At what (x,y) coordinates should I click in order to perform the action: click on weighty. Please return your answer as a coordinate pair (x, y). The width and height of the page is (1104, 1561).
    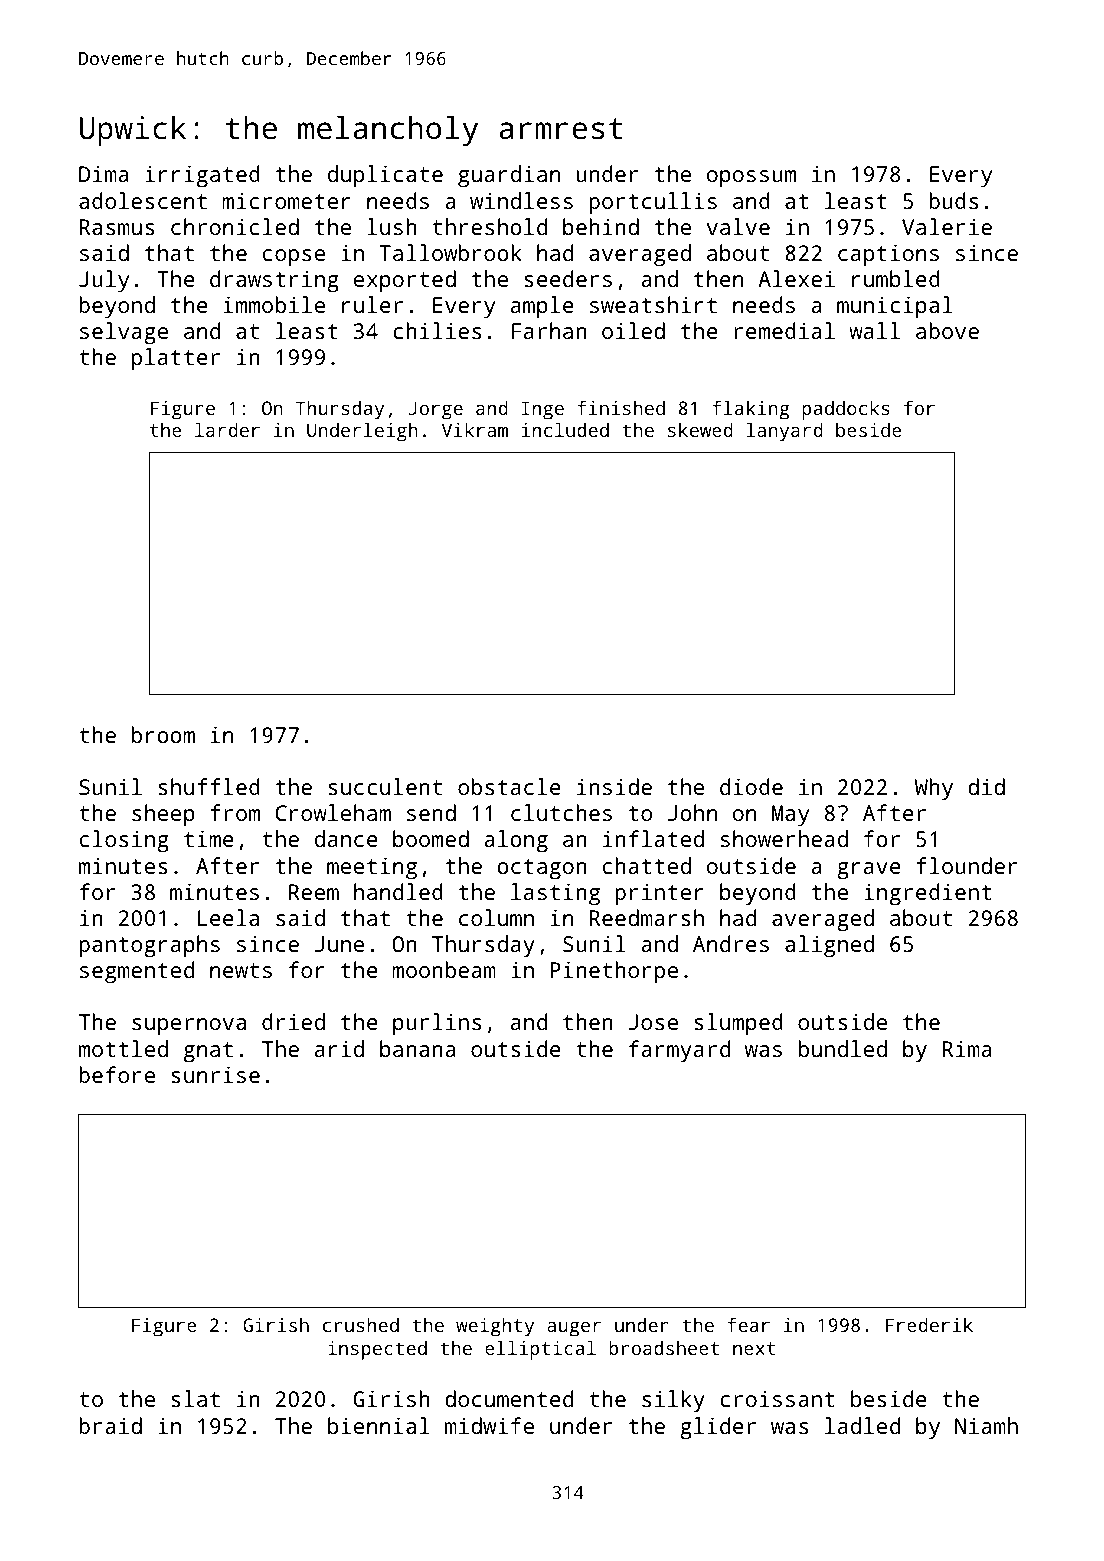
    Looking at the image, I should click on (495, 1327).
